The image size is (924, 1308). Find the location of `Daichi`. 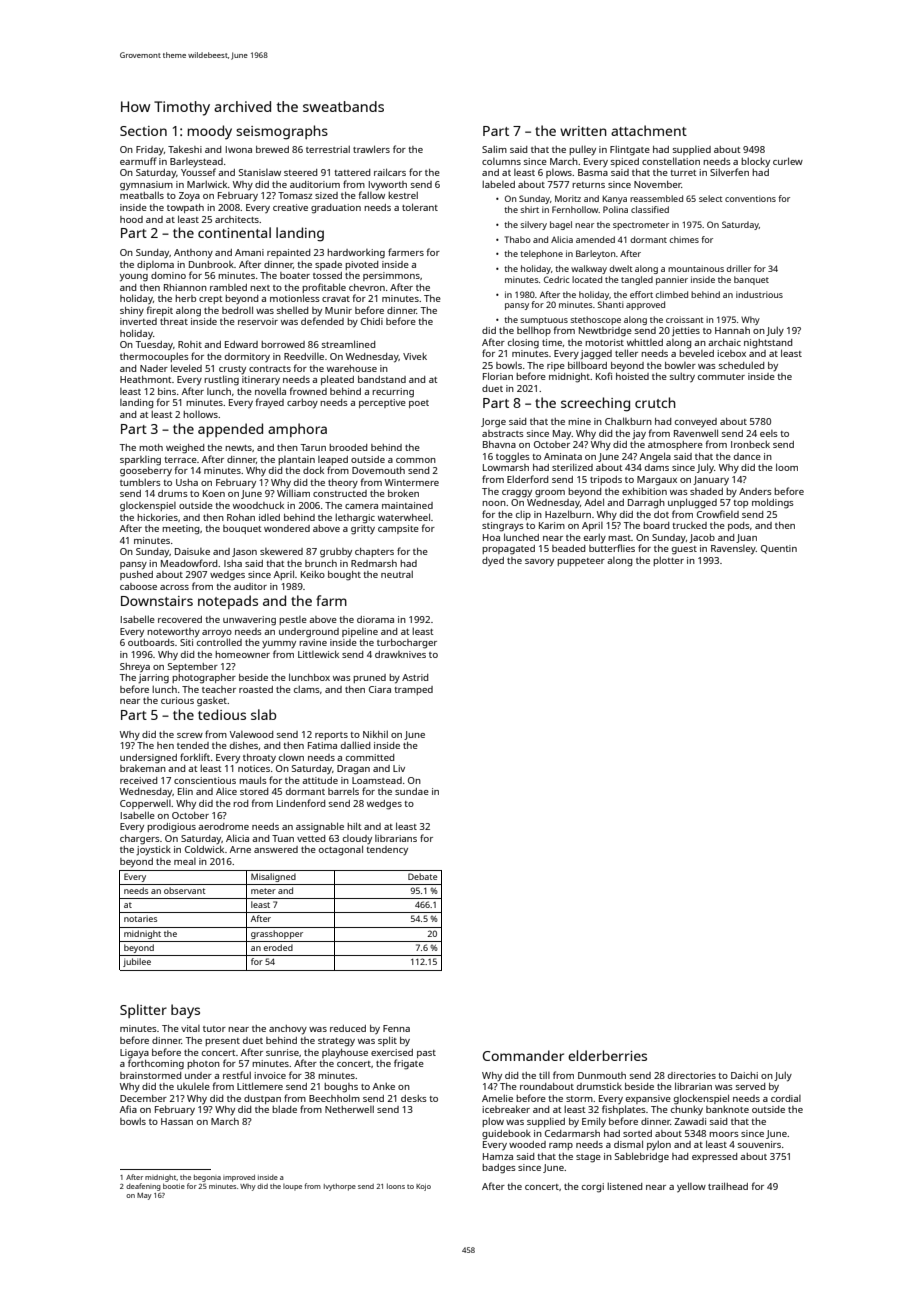

Daichi is located at coordinates (744, 1075).
